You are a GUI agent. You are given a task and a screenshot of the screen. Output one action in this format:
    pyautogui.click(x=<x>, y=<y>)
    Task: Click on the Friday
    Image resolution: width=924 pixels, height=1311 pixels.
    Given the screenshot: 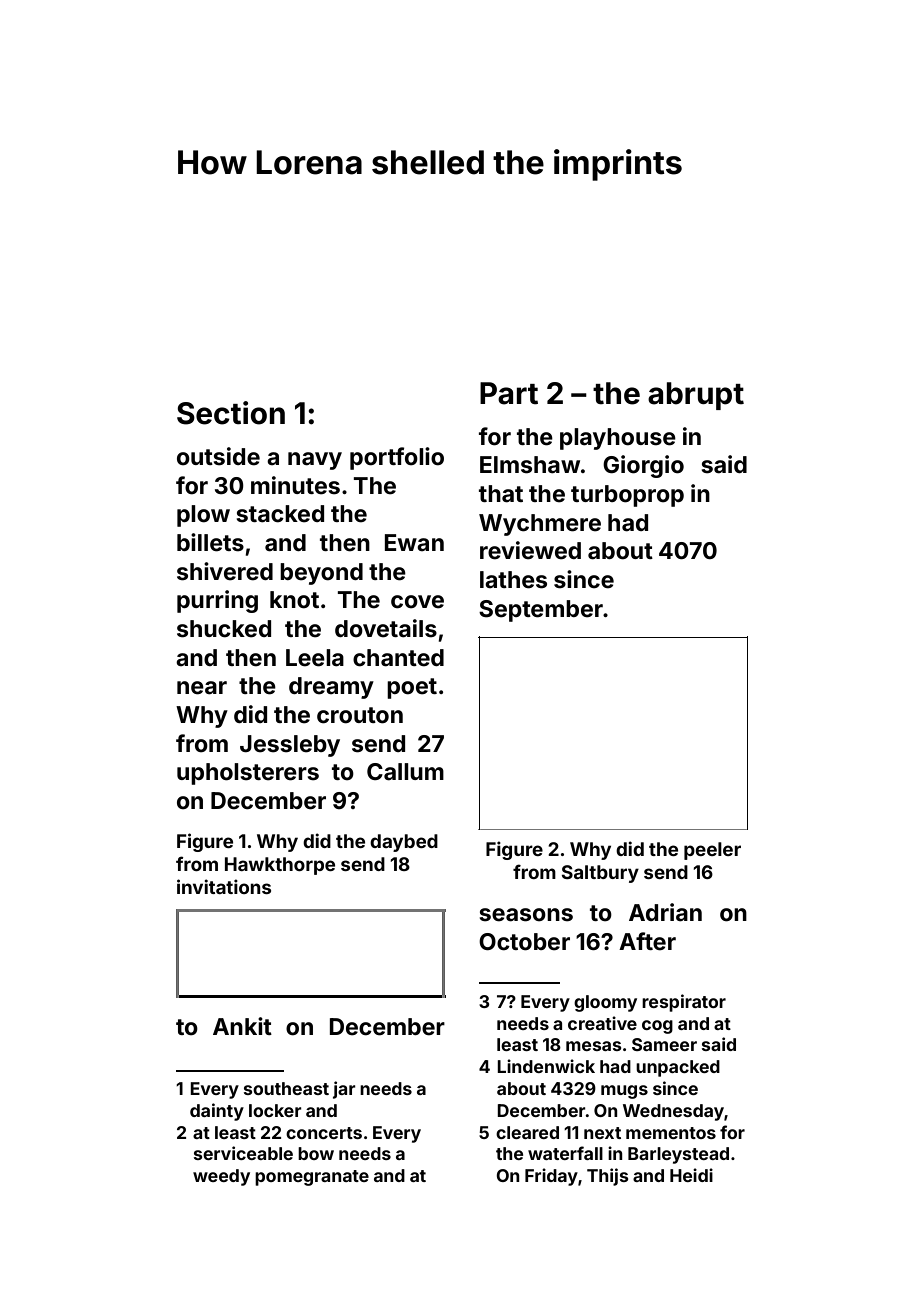 What is the action you would take?
    pyautogui.click(x=551, y=1177)
